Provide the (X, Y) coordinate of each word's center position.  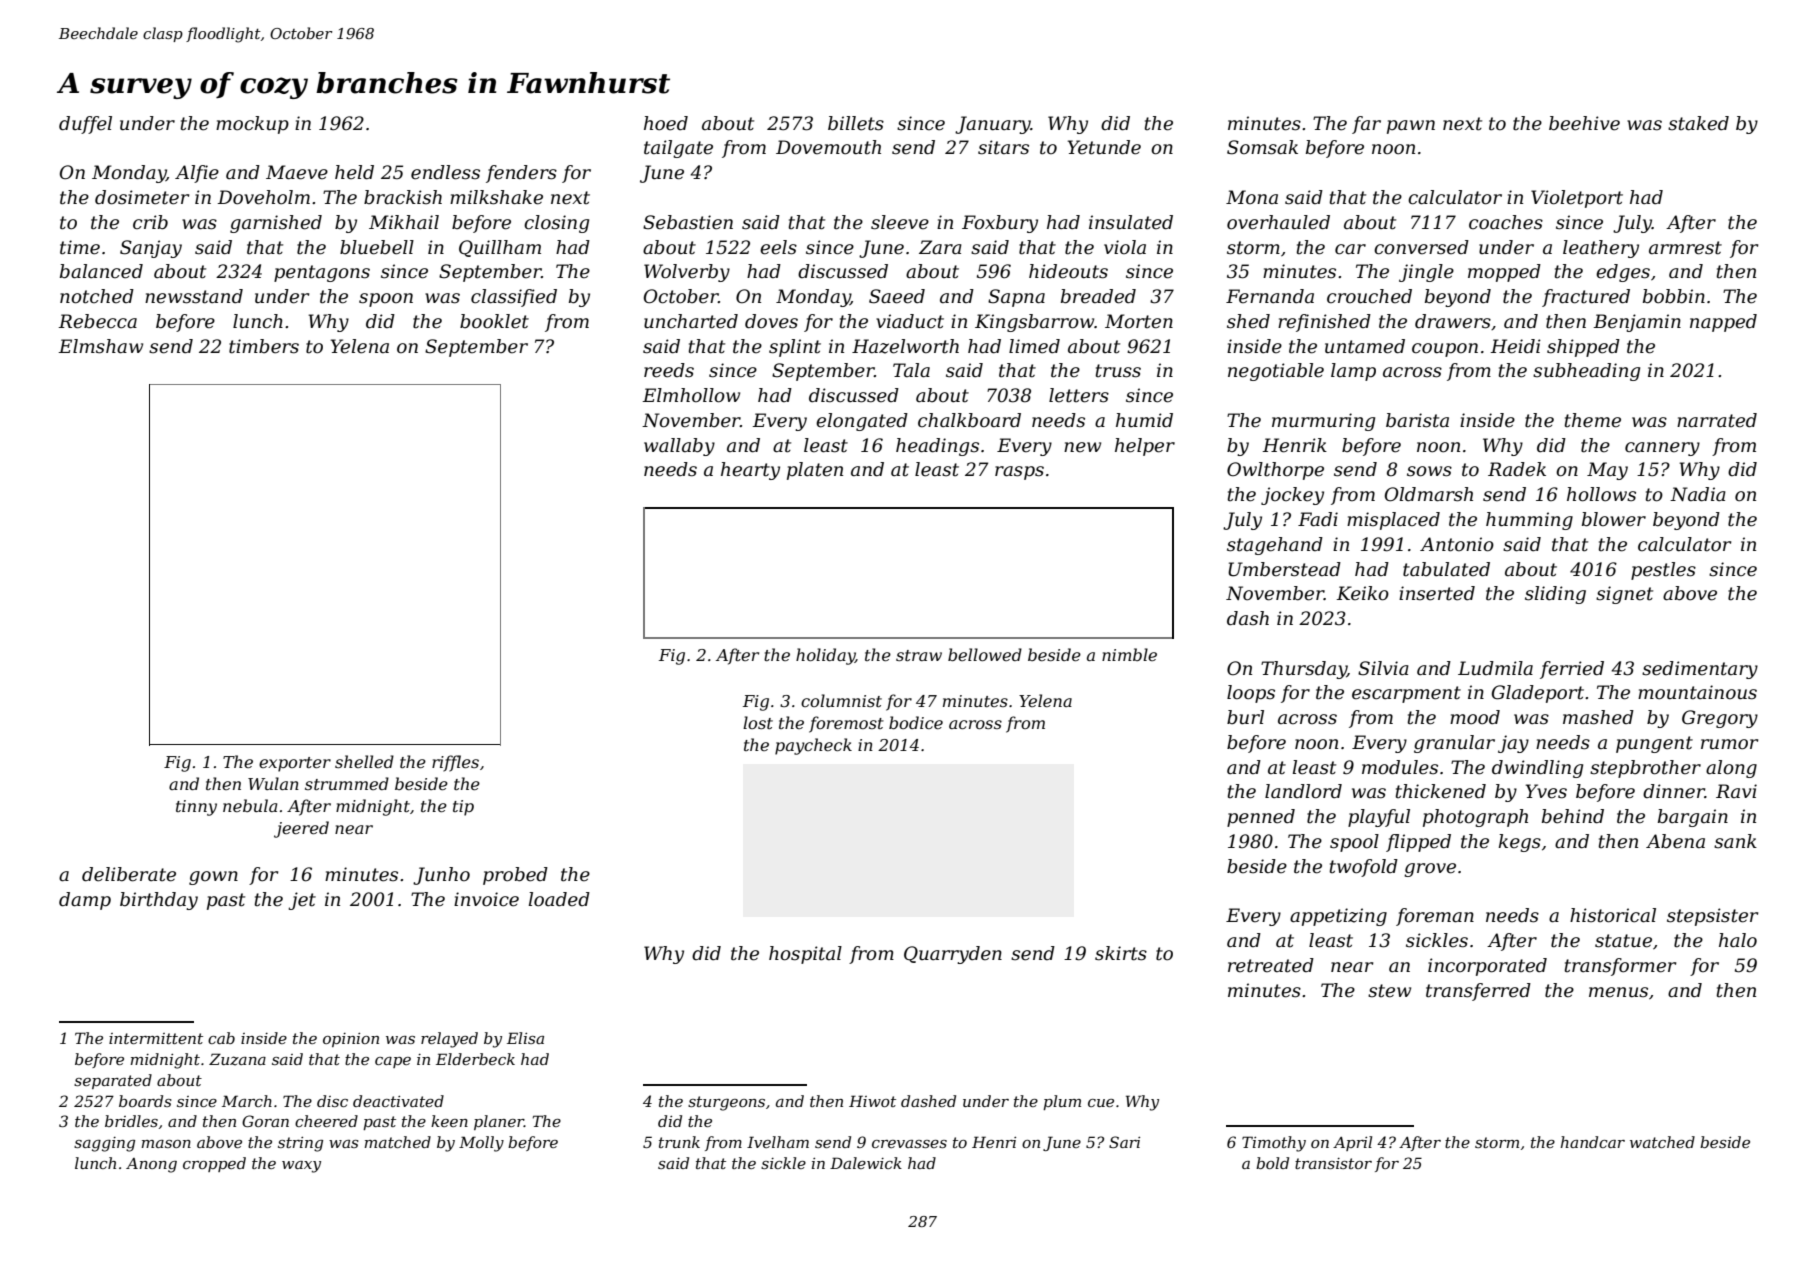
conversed (1421, 247)
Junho (441, 876)
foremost (846, 724)
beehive (1584, 123)
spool (1354, 843)
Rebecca (97, 321)
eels (778, 247)
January (993, 125)
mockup (252, 125)
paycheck (813, 746)
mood (1475, 717)
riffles (455, 763)
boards (145, 1101)
